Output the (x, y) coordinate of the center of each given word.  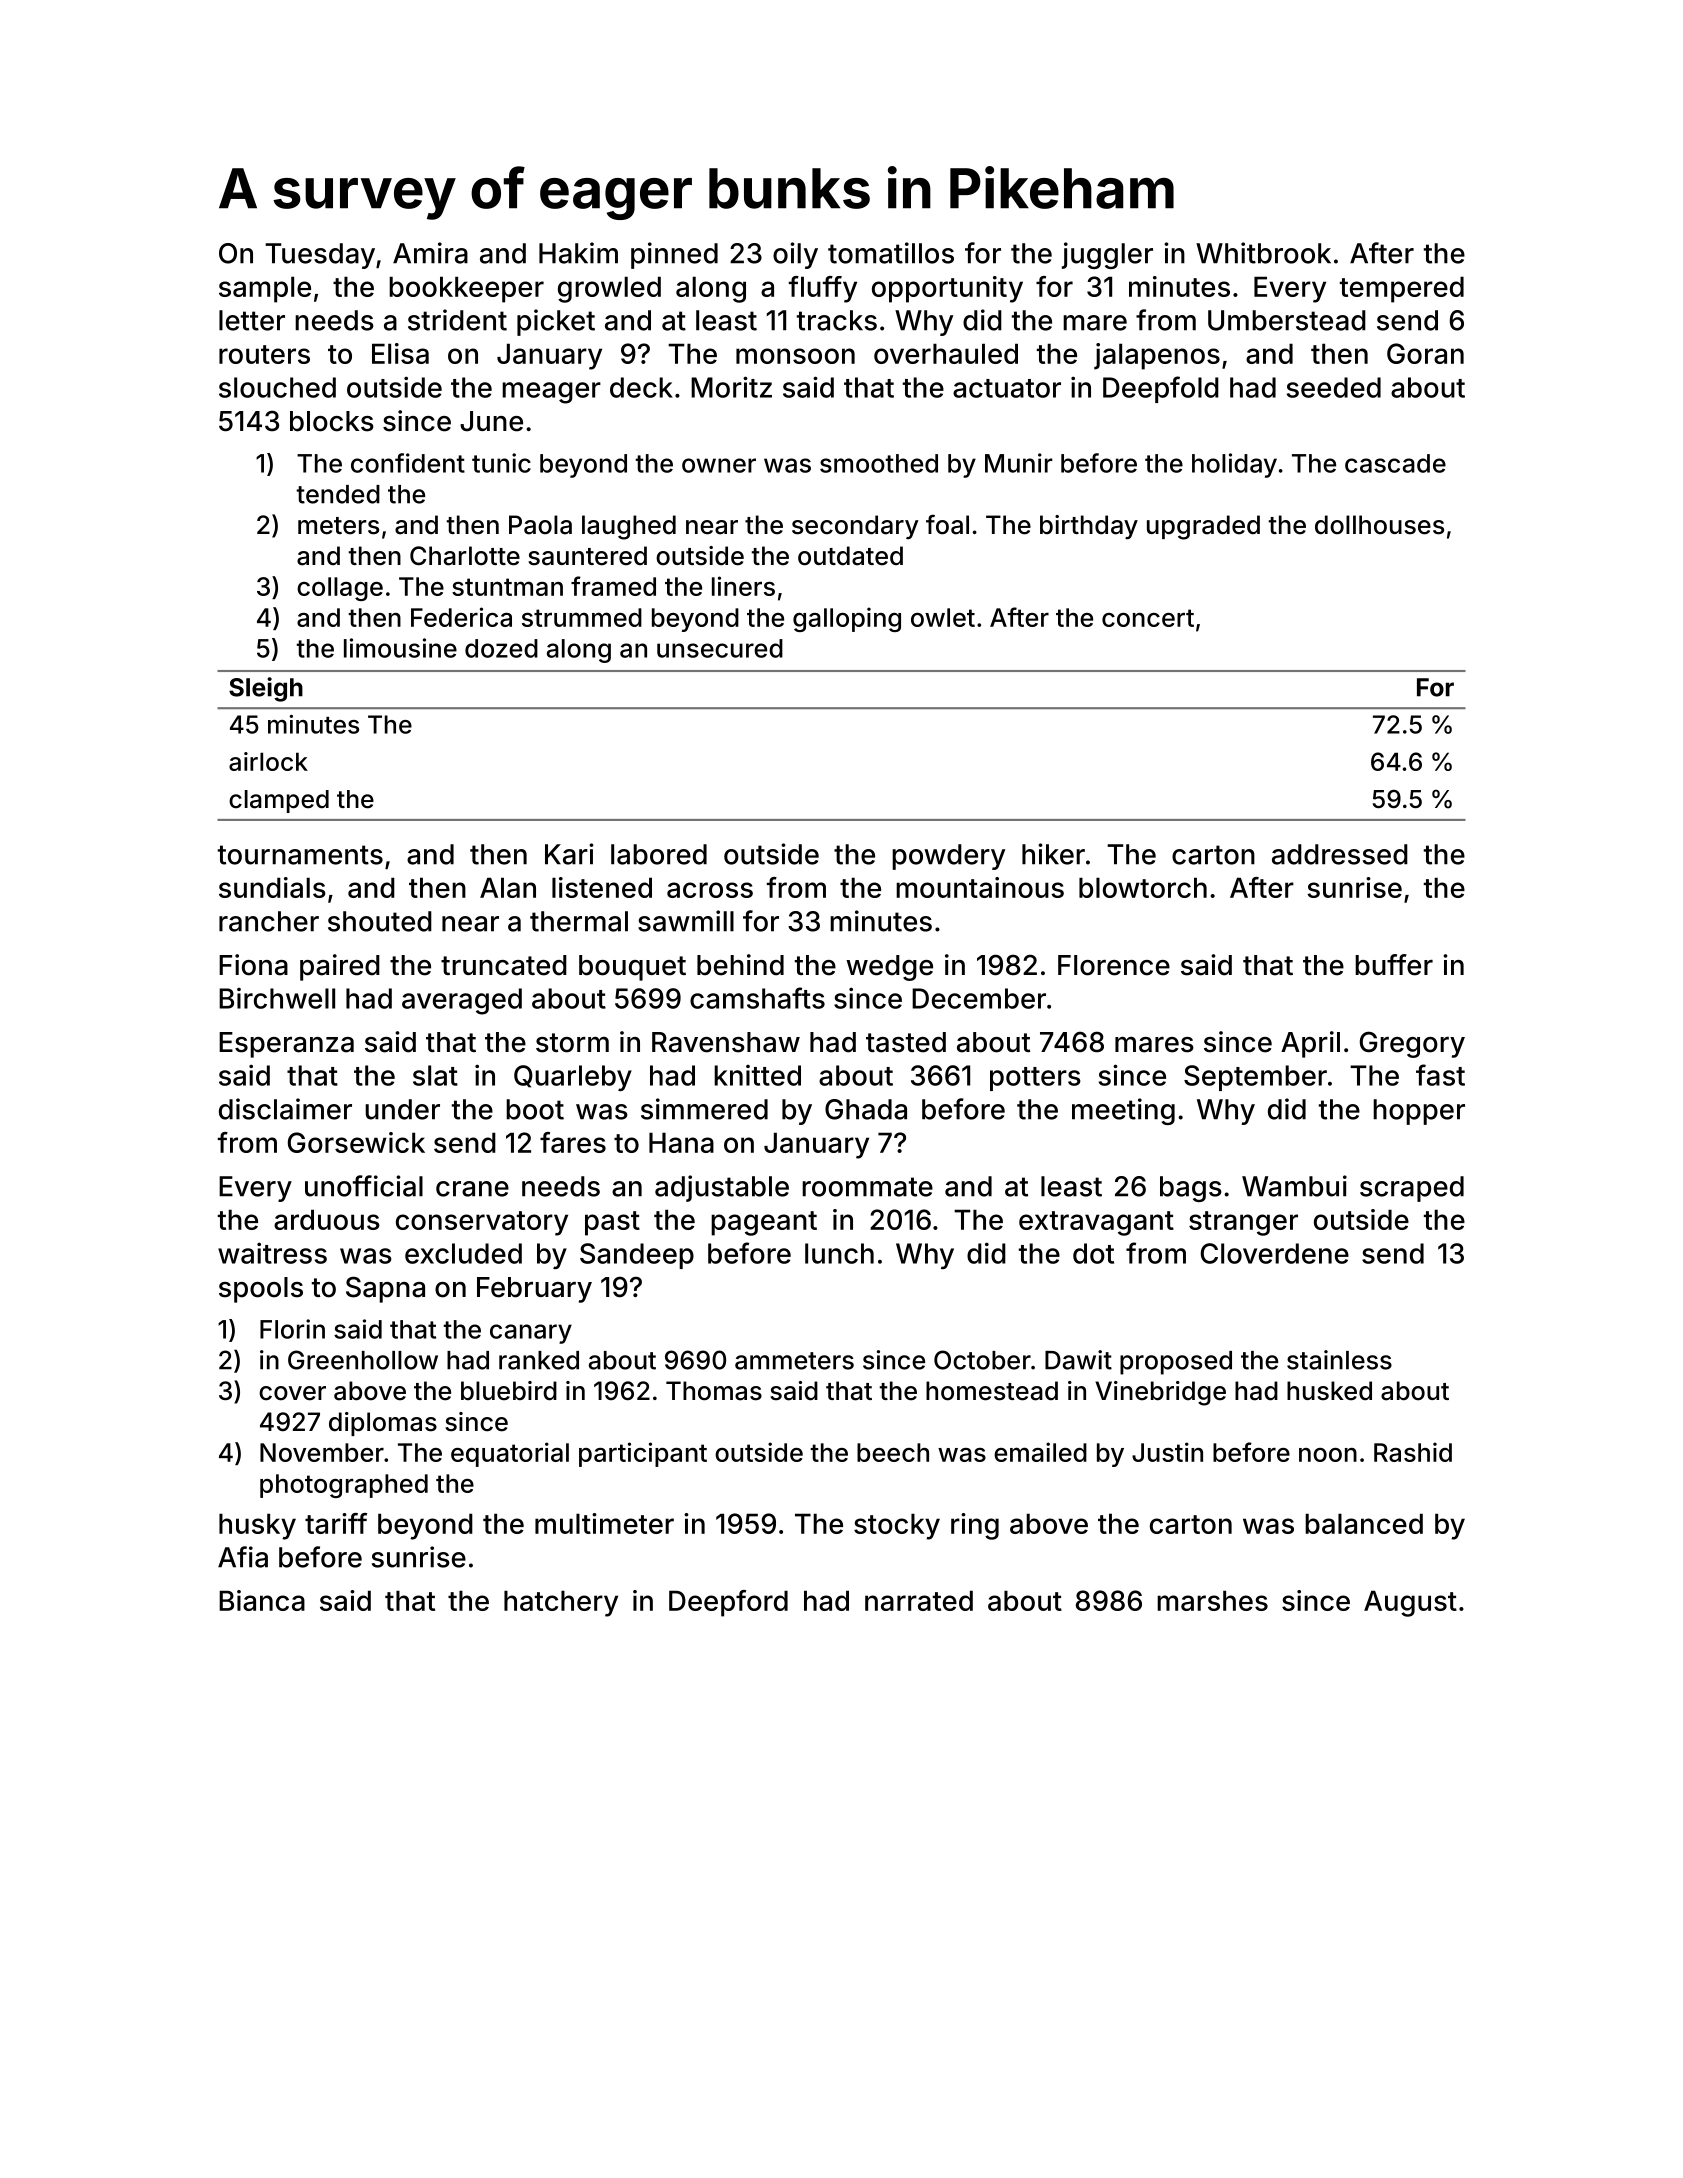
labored (659, 854)
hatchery (561, 1603)
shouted (380, 921)
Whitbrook (1263, 253)
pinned (674, 255)
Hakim (578, 253)
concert (1148, 618)
